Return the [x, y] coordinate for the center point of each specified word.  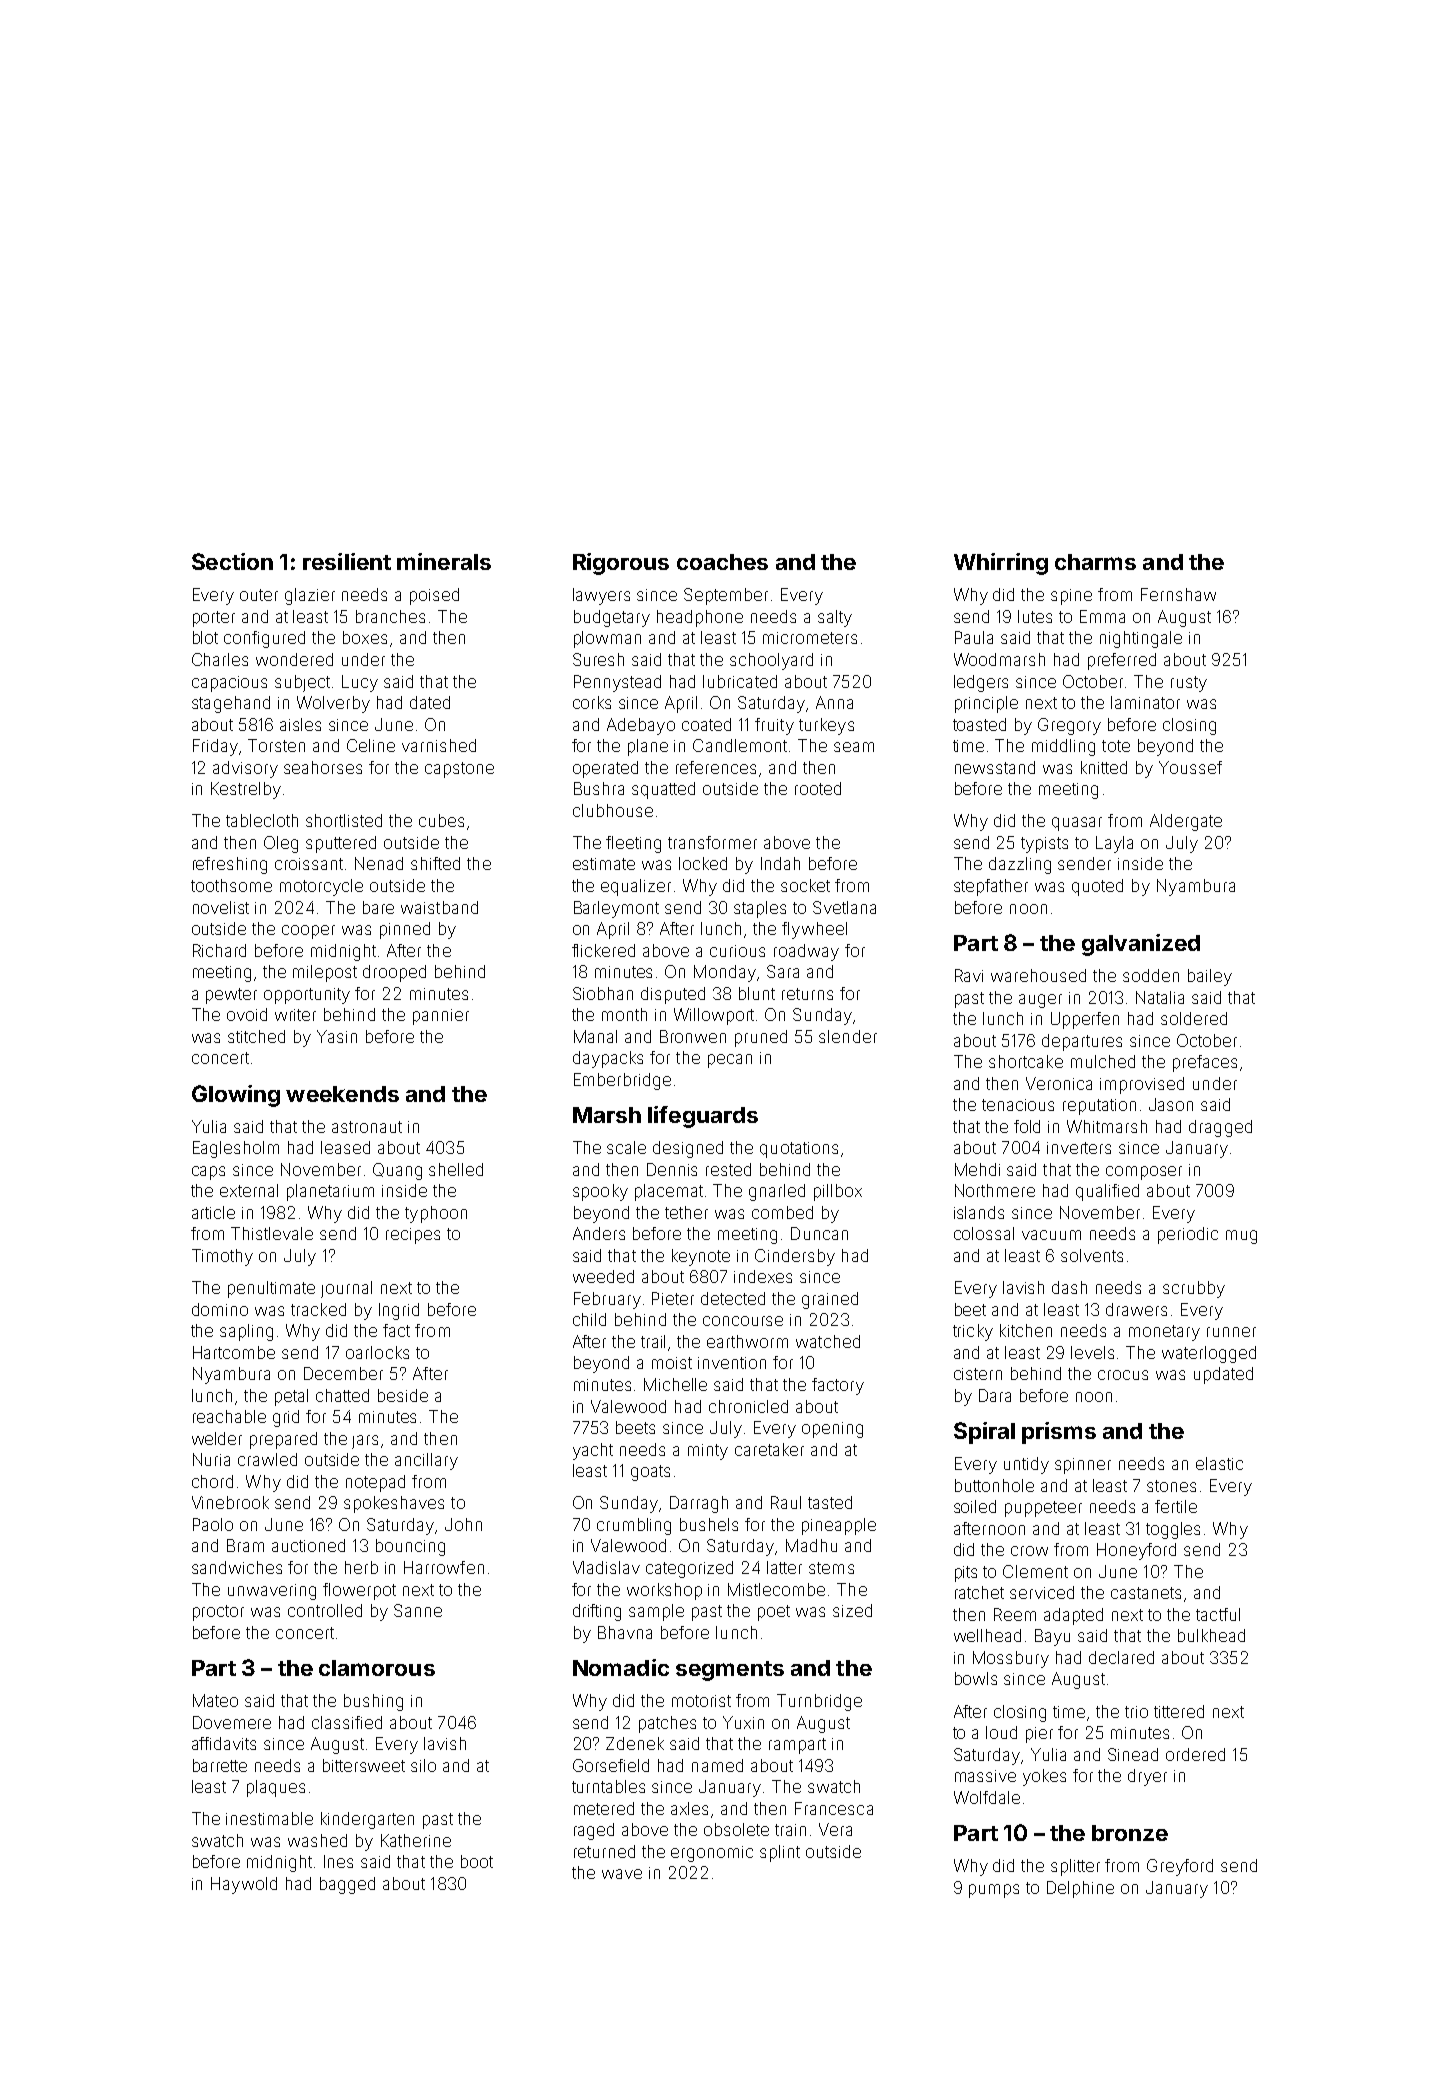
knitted [1104, 767]
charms [1095, 562]
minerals [444, 561]
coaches [722, 562]
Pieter [673, 1298]
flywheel [814, 930]
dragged [1220, 1128]
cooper [308, 932]
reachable [229, 1416]
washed [317, 1840]
